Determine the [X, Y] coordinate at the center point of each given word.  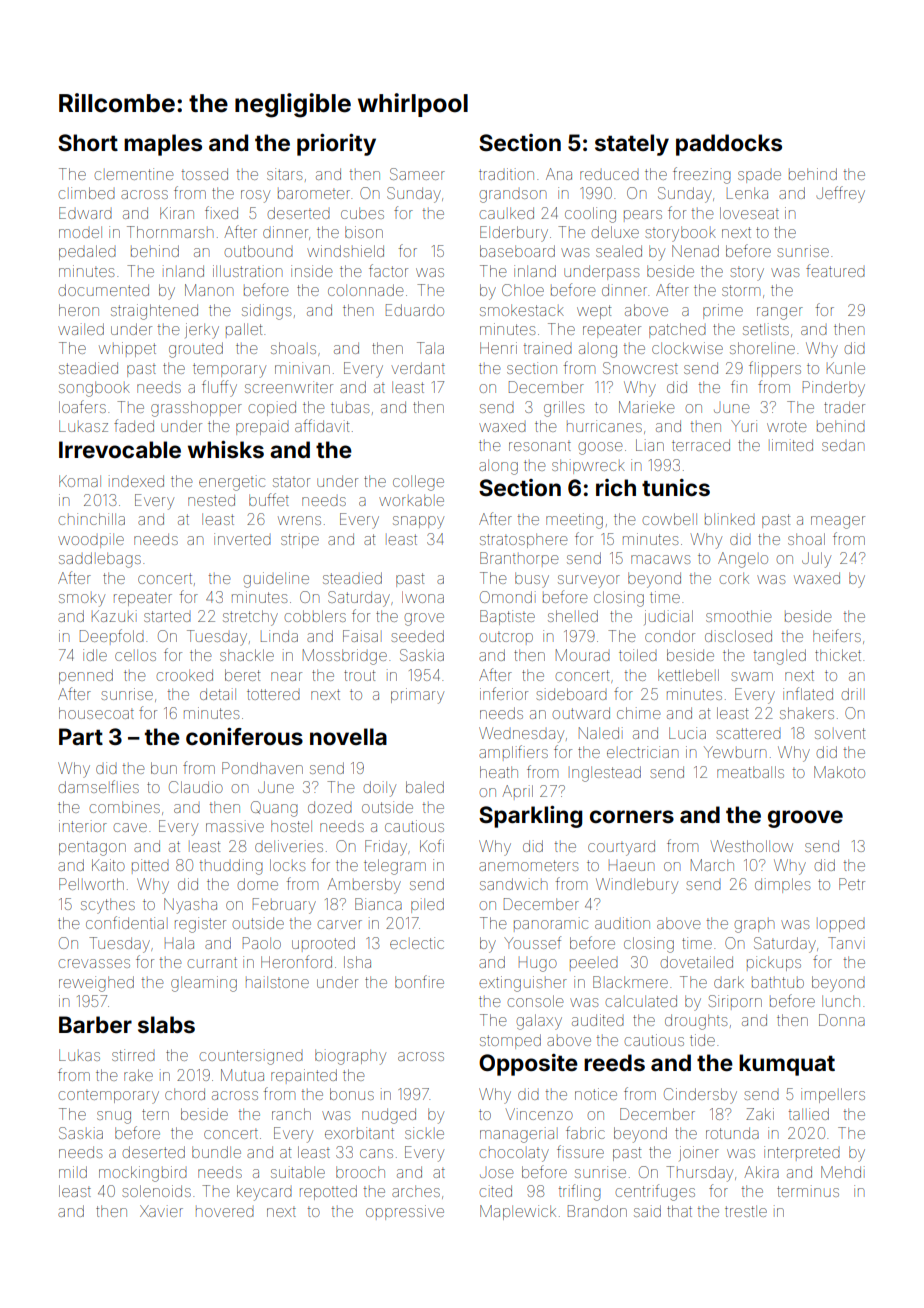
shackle [247, 655]
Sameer [417, 174]
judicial [668, 617]
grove [424, 619]
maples [163, 145]
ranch [291, 1114]
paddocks [729, 145]
